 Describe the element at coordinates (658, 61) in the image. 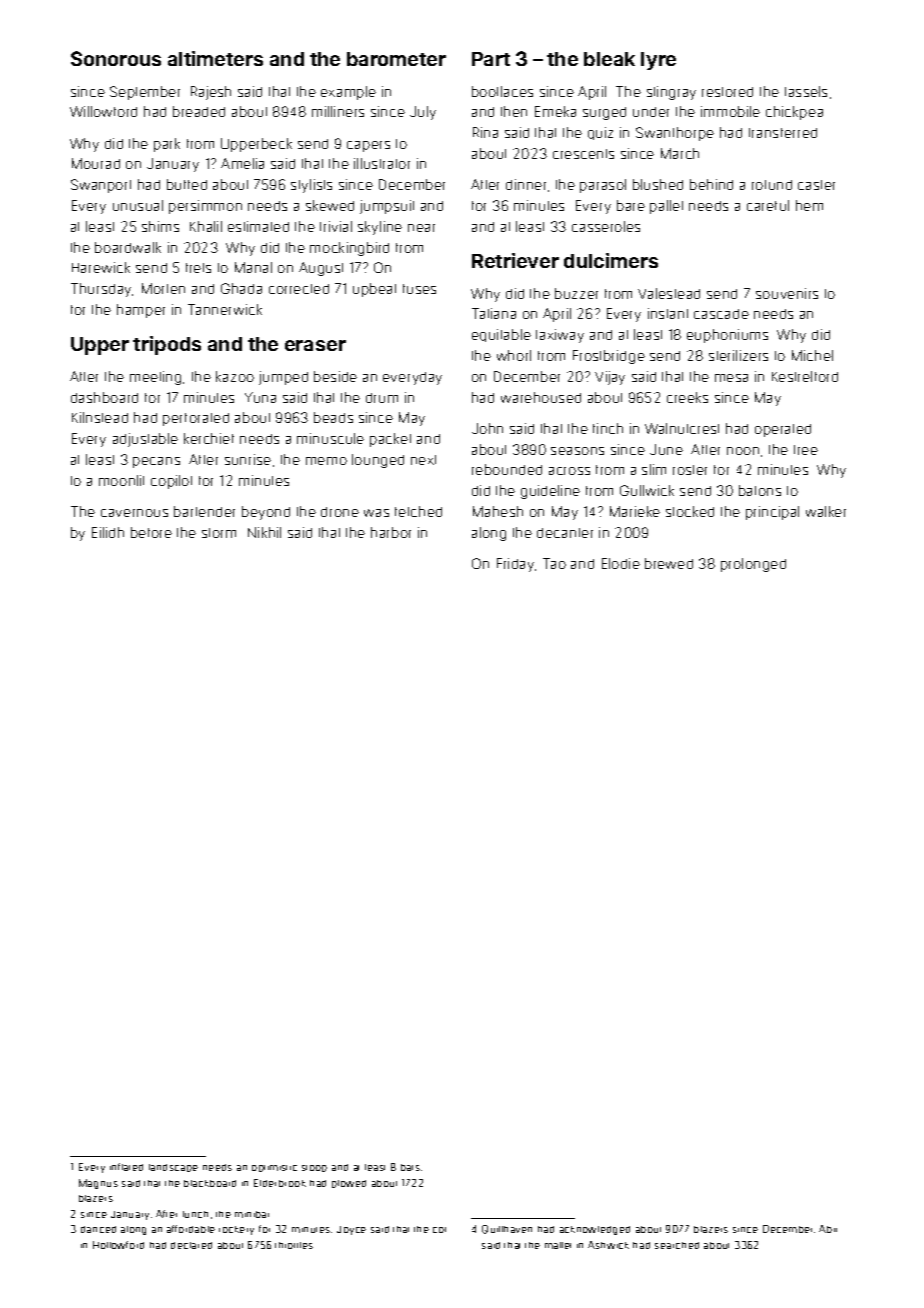

I see `lyre` at that location.
